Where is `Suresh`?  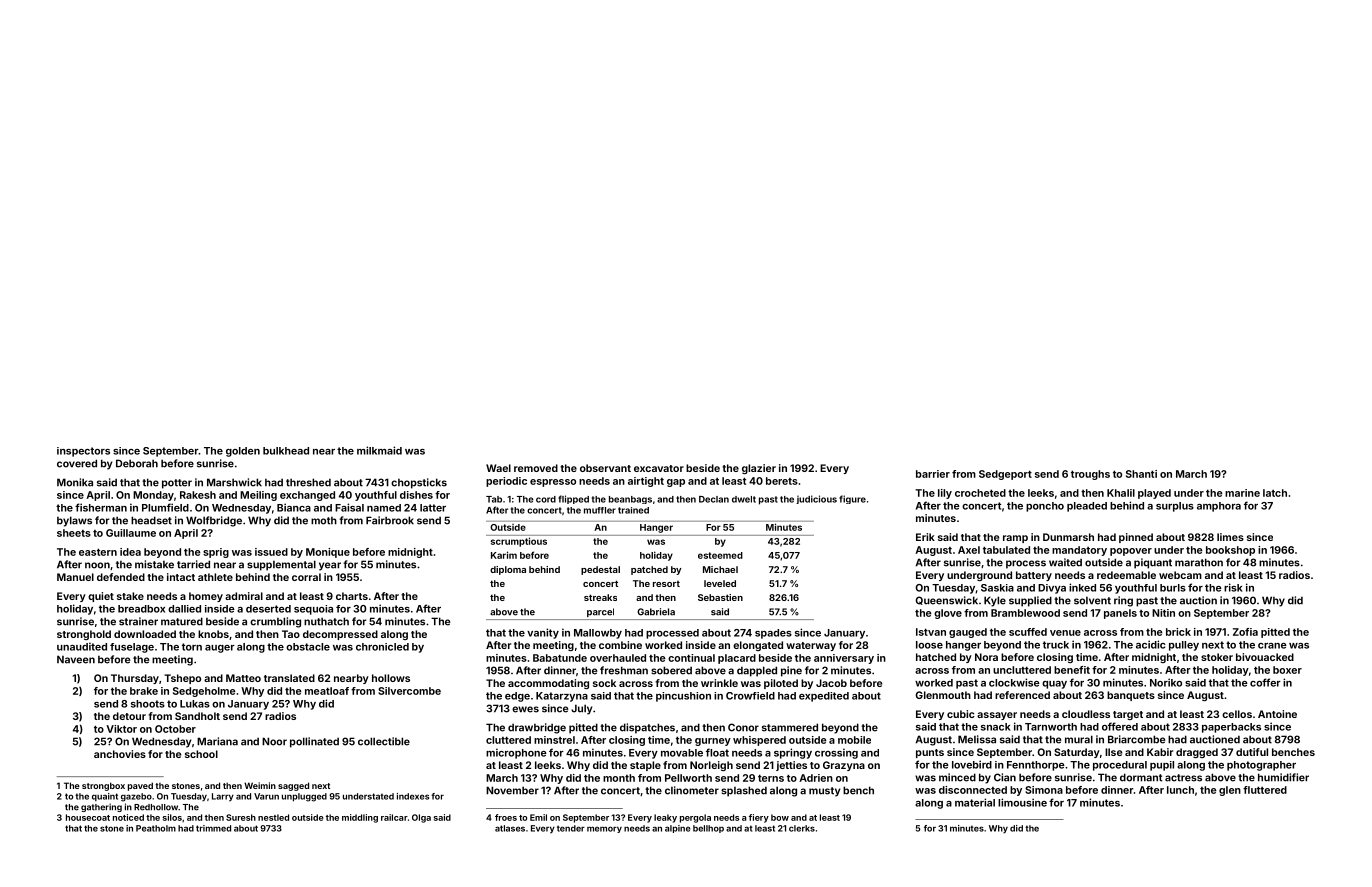 Suresh is located at coordinates (241, 817).
